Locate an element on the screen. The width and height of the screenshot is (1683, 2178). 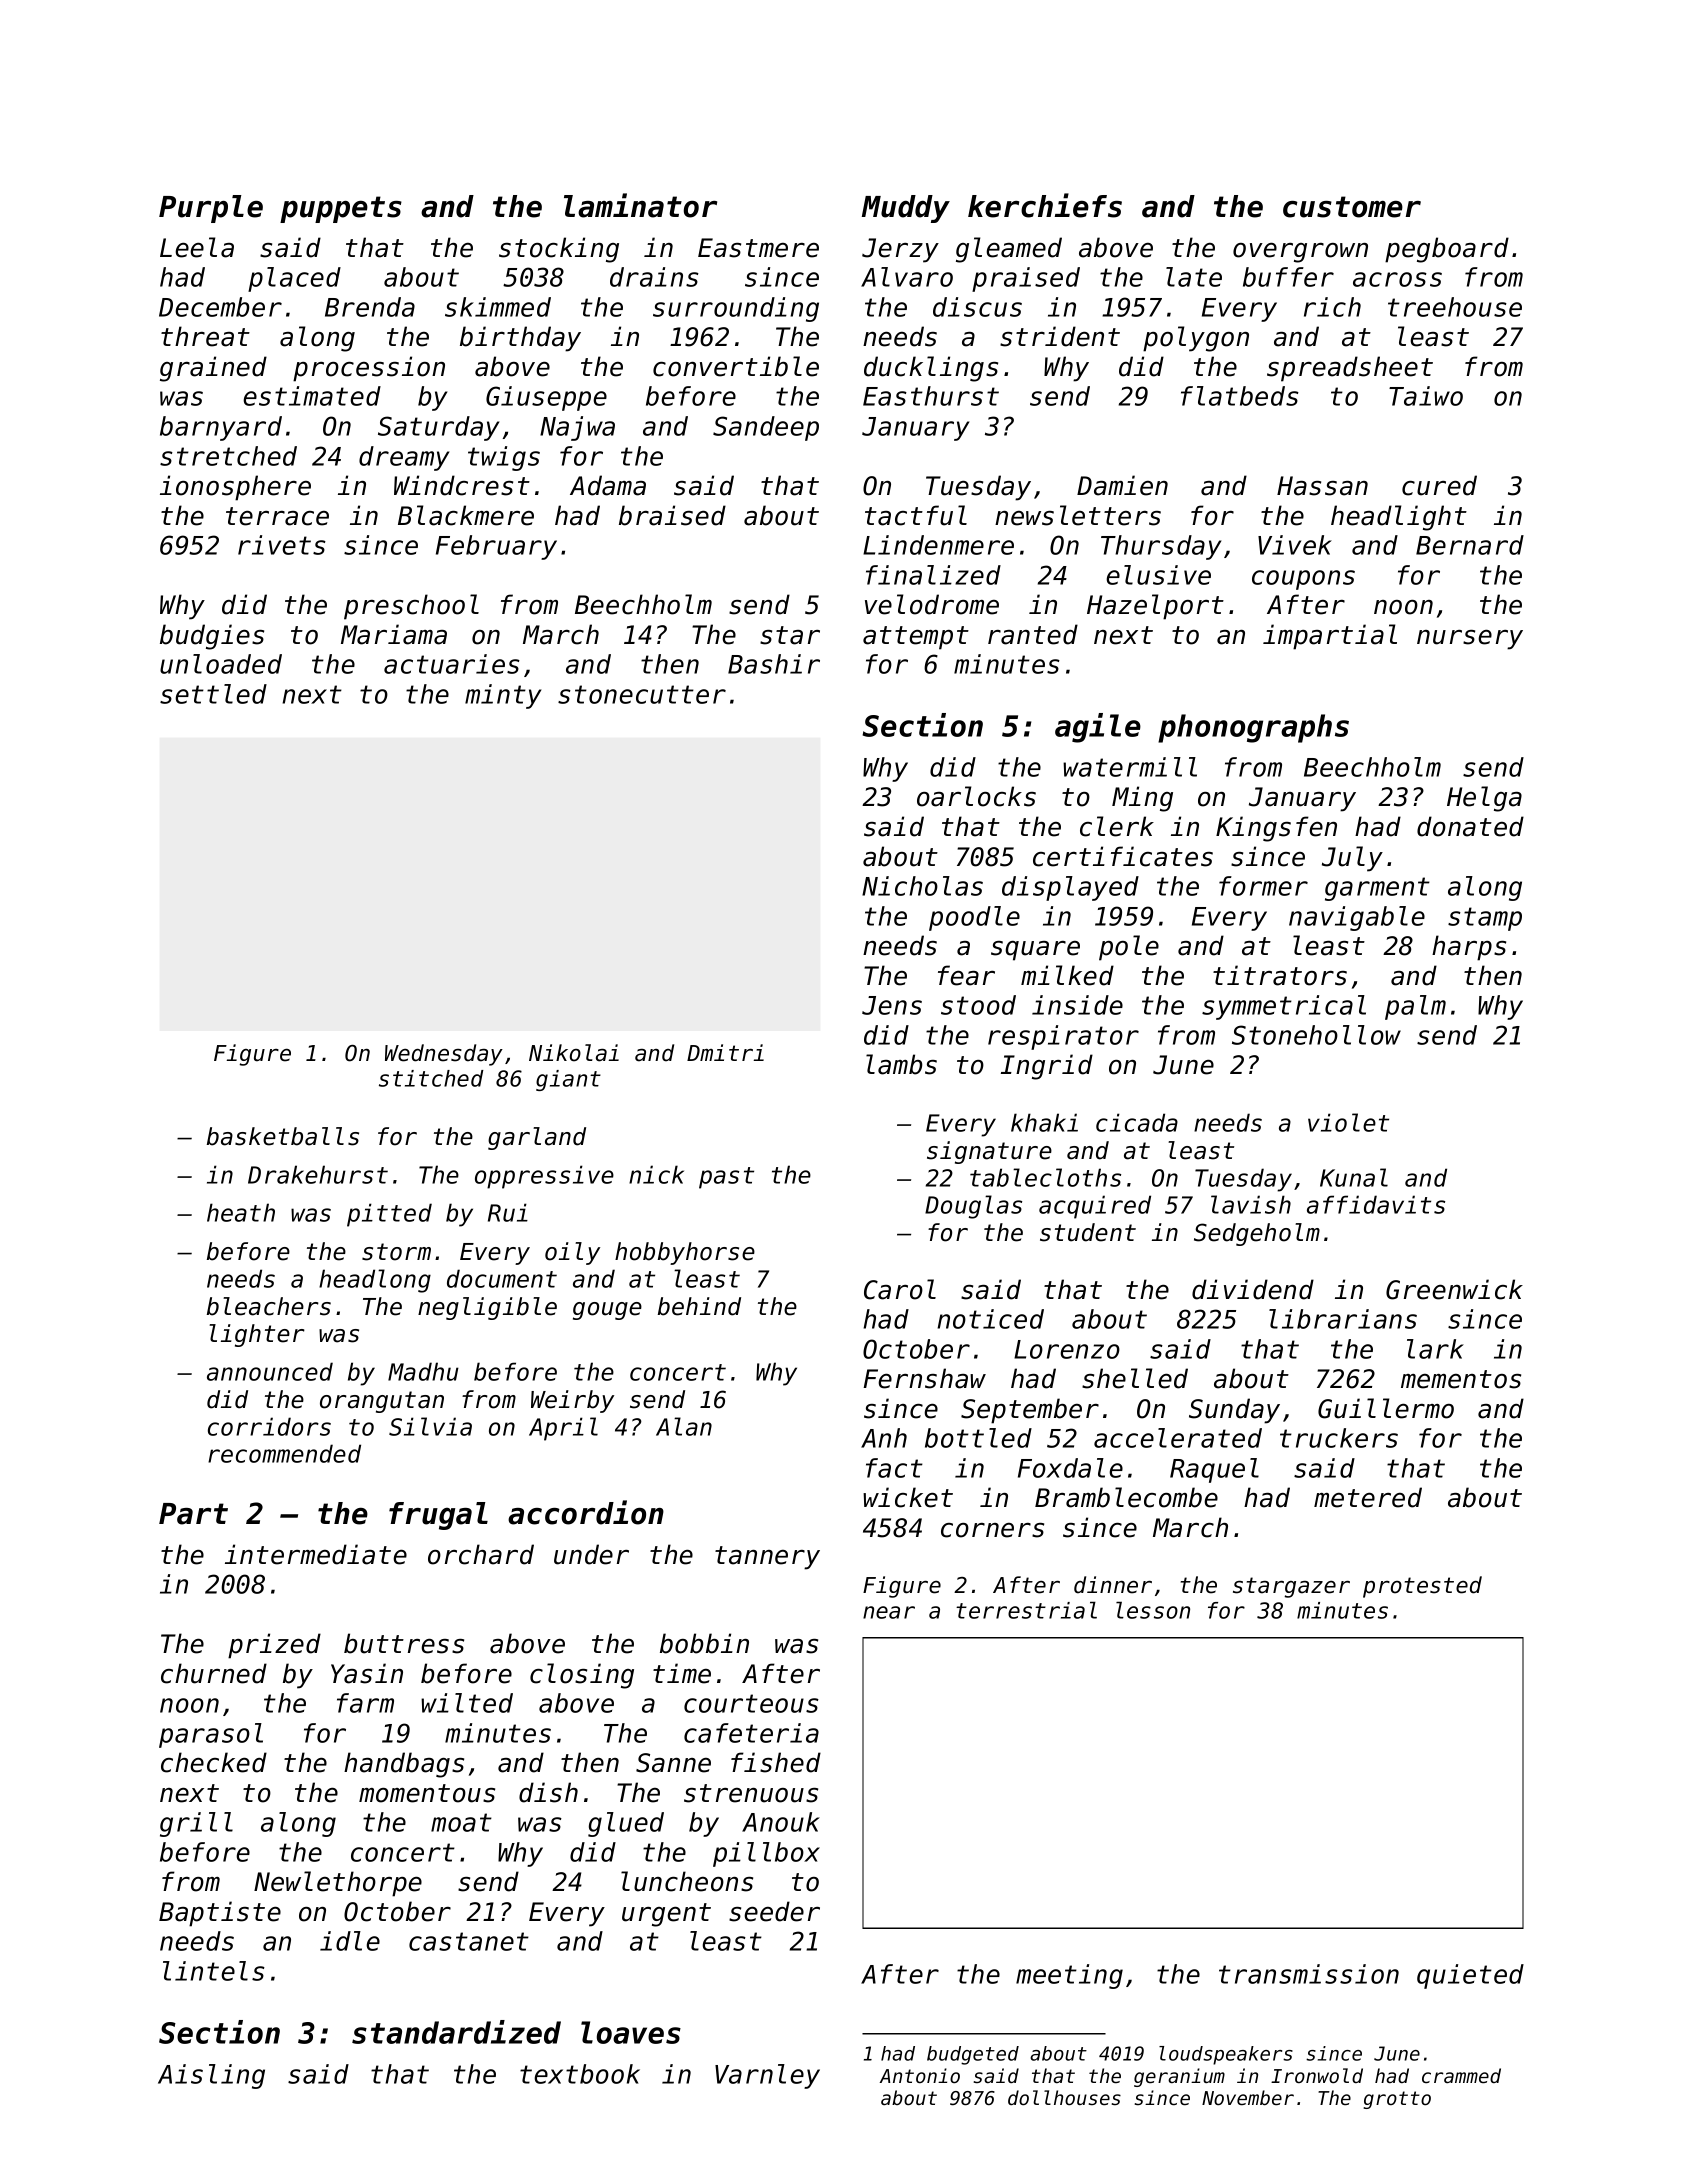
Sunday is located at coordinates (1234, 1411).
